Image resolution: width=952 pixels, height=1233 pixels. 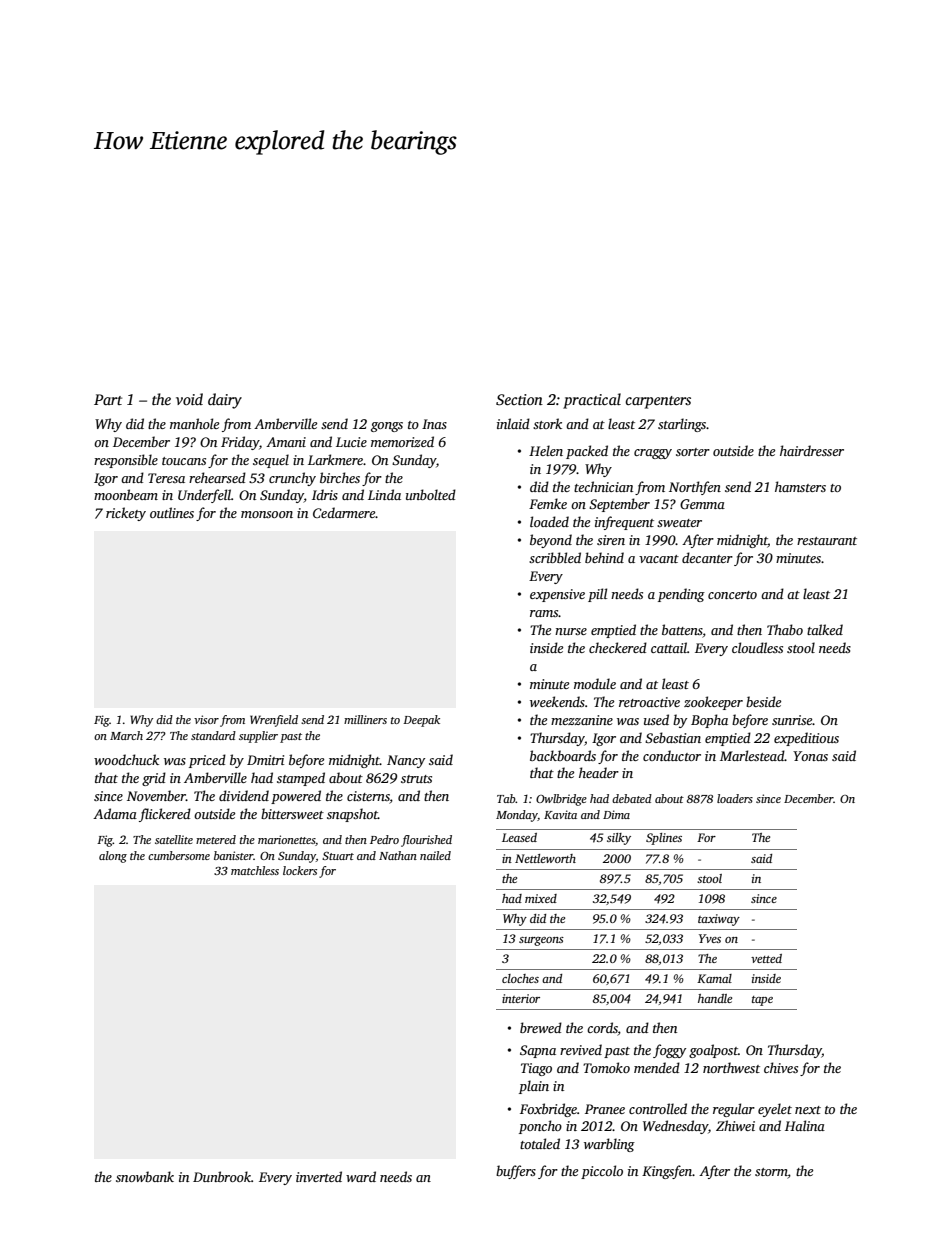 What do you see at coordinates (286, 839) in the page?
I see `marionettes` at bounding box center [286, 839].
